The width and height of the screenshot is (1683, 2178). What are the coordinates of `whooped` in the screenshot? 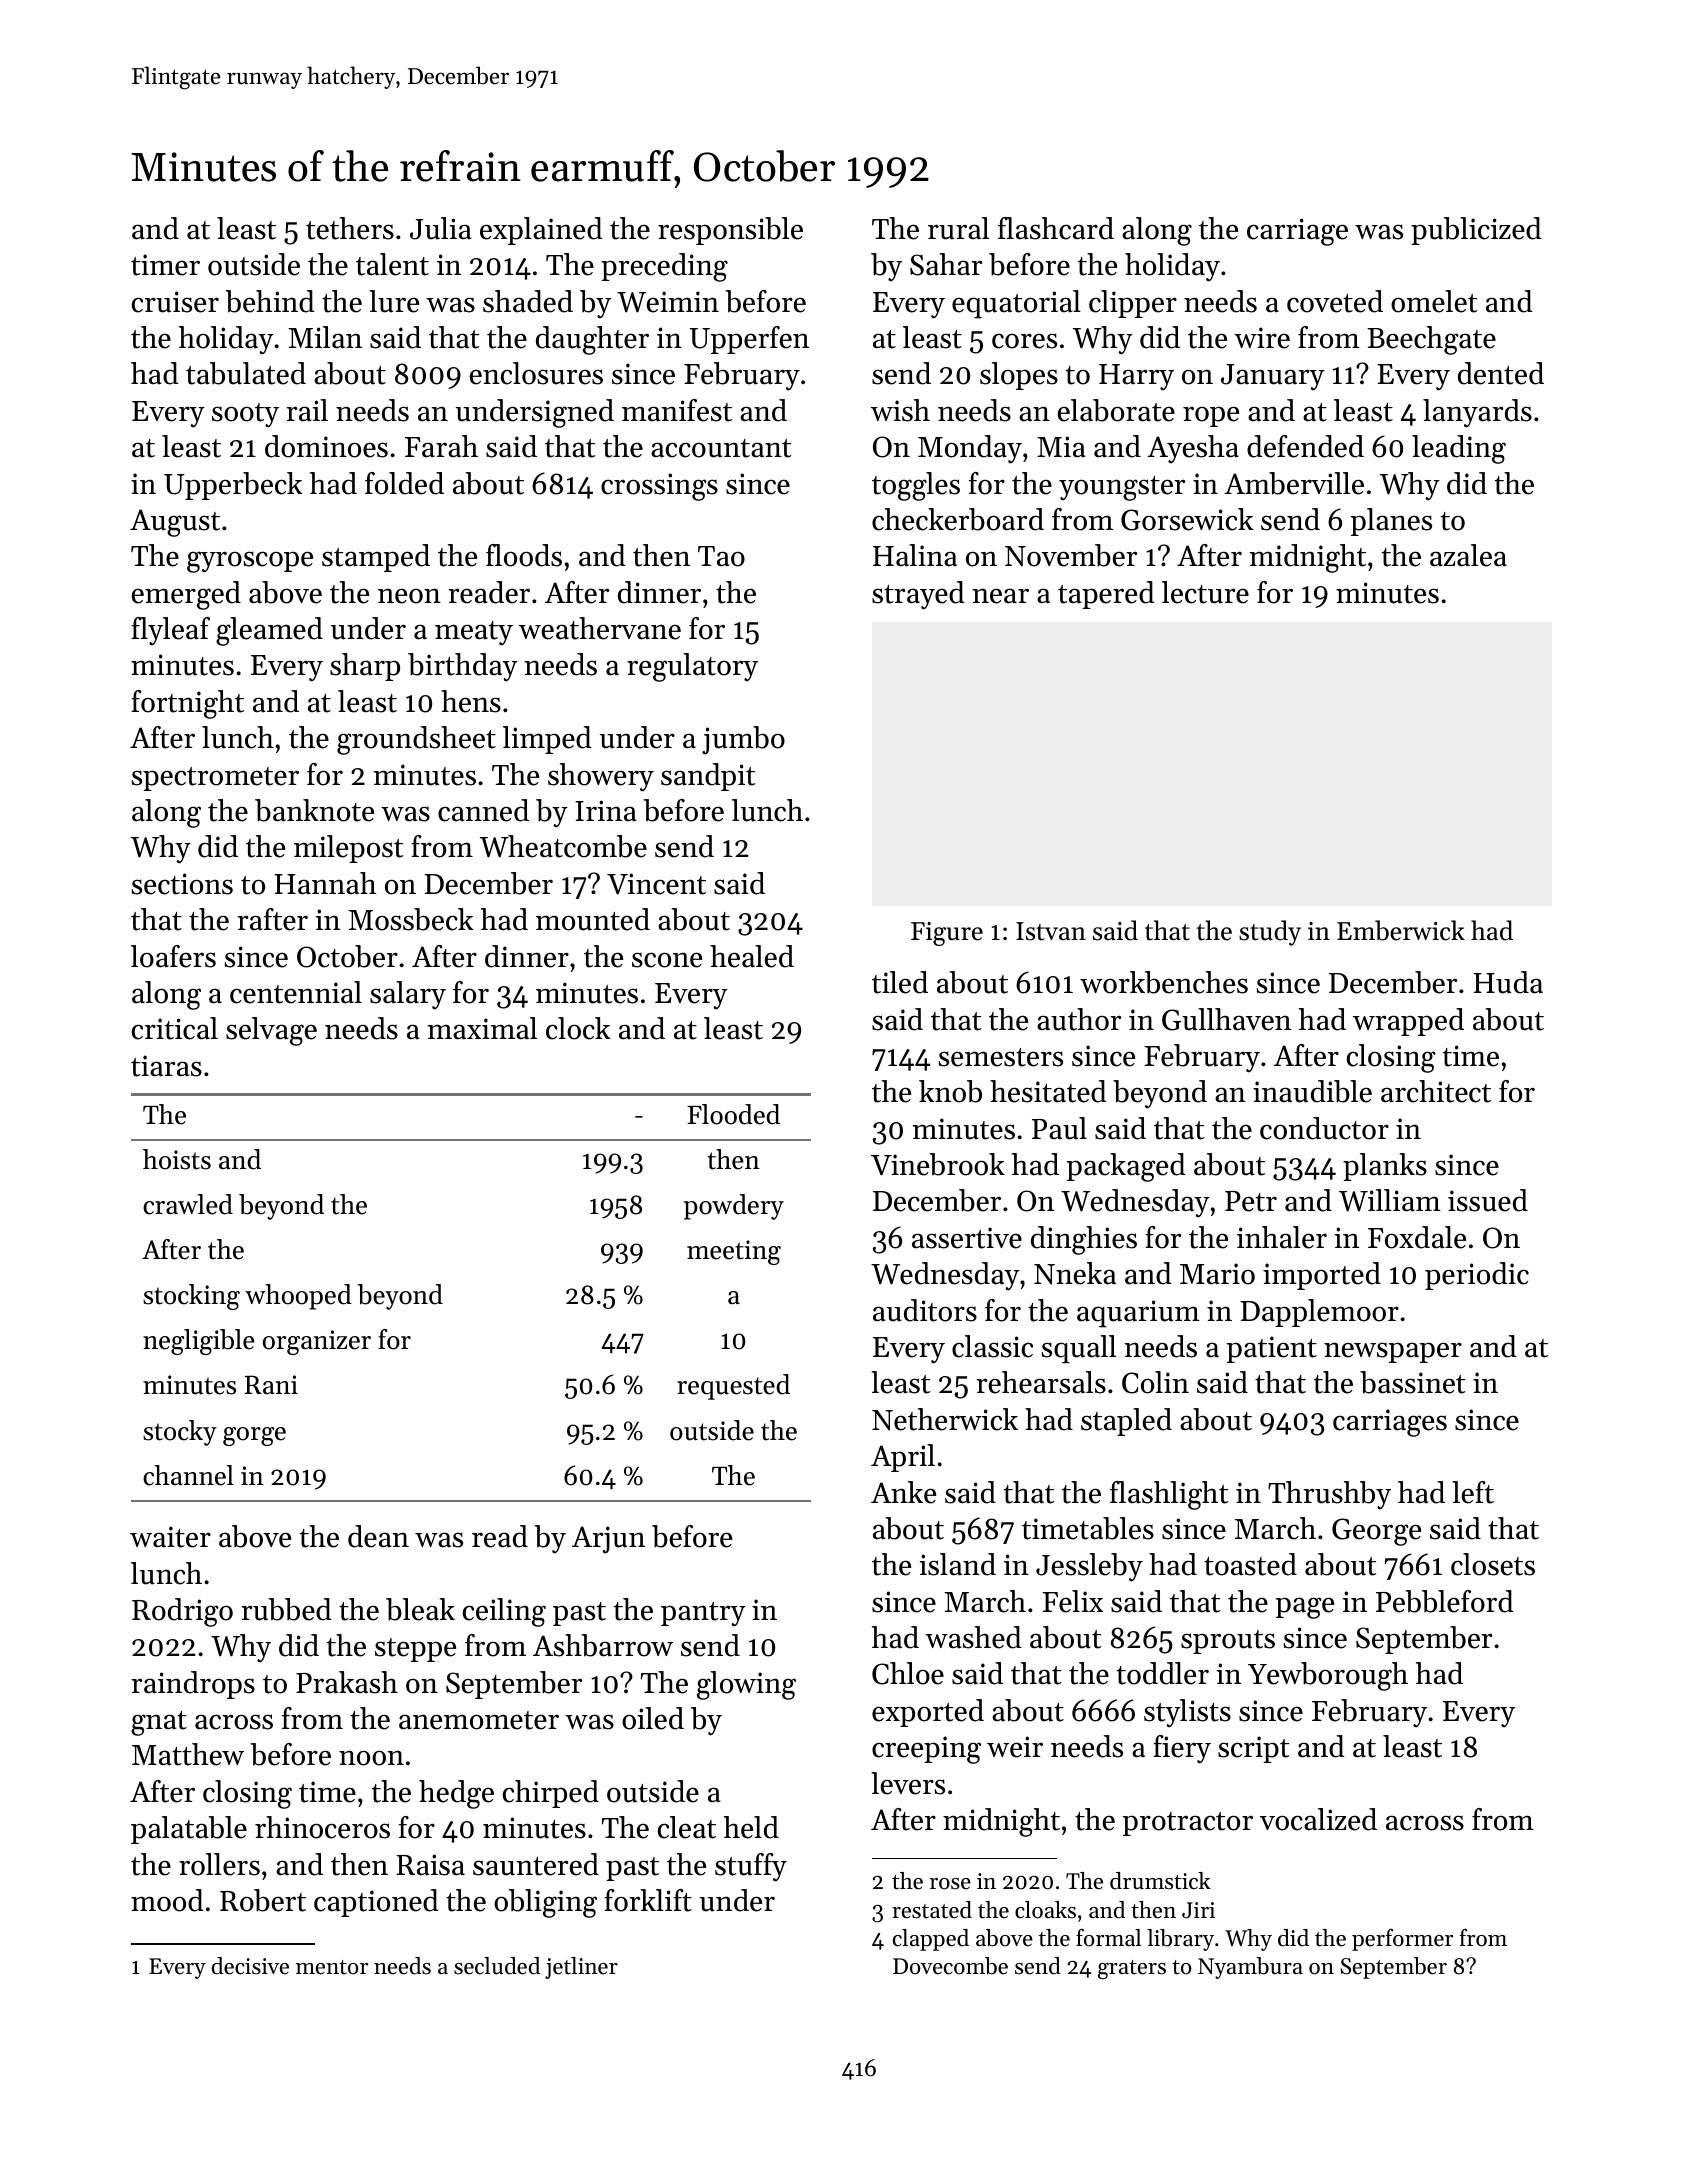 It's located at (298, 1297).
